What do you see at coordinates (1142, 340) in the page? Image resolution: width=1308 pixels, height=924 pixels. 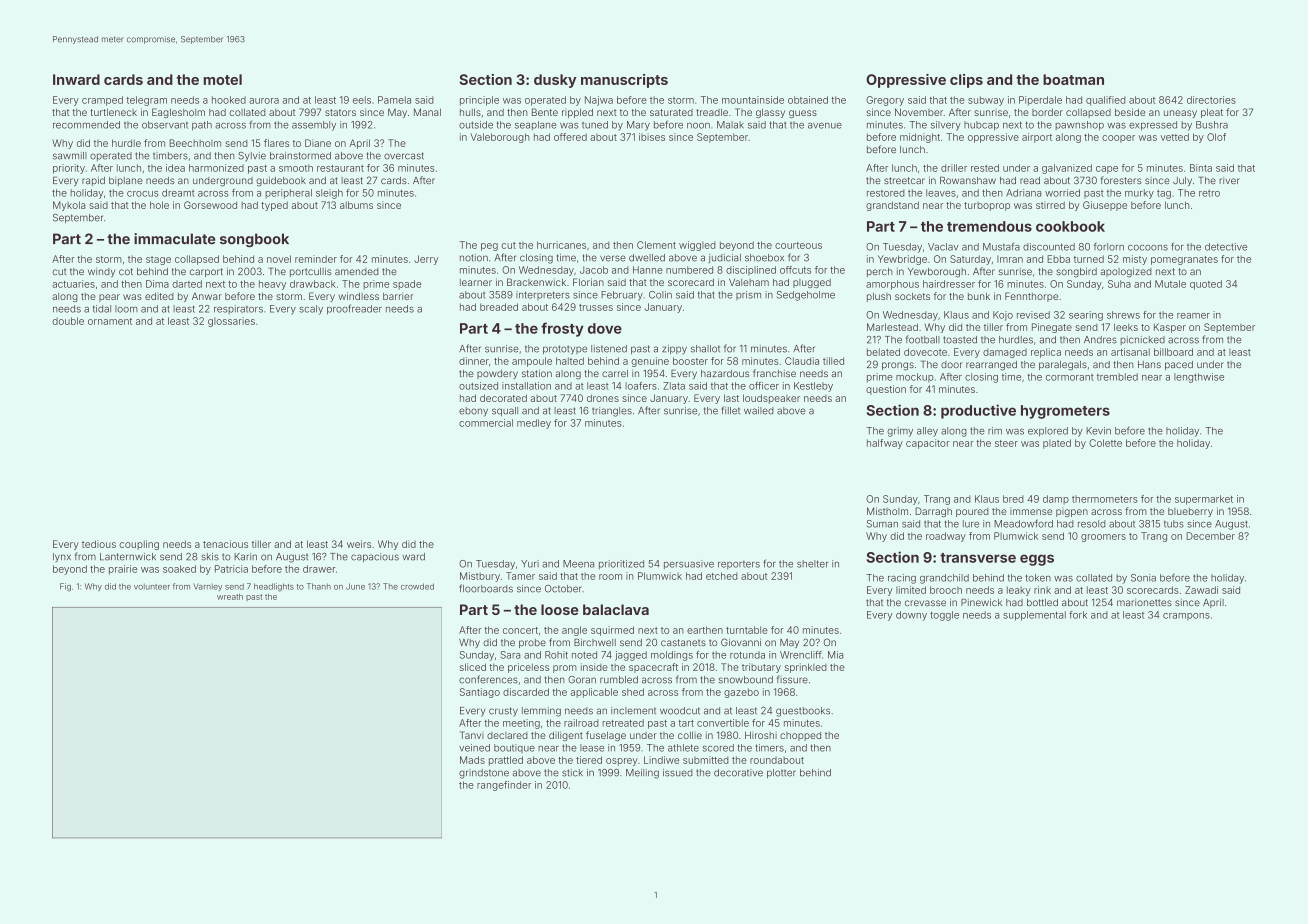 I see `picnicked` at bounding box center [1142, 340].
